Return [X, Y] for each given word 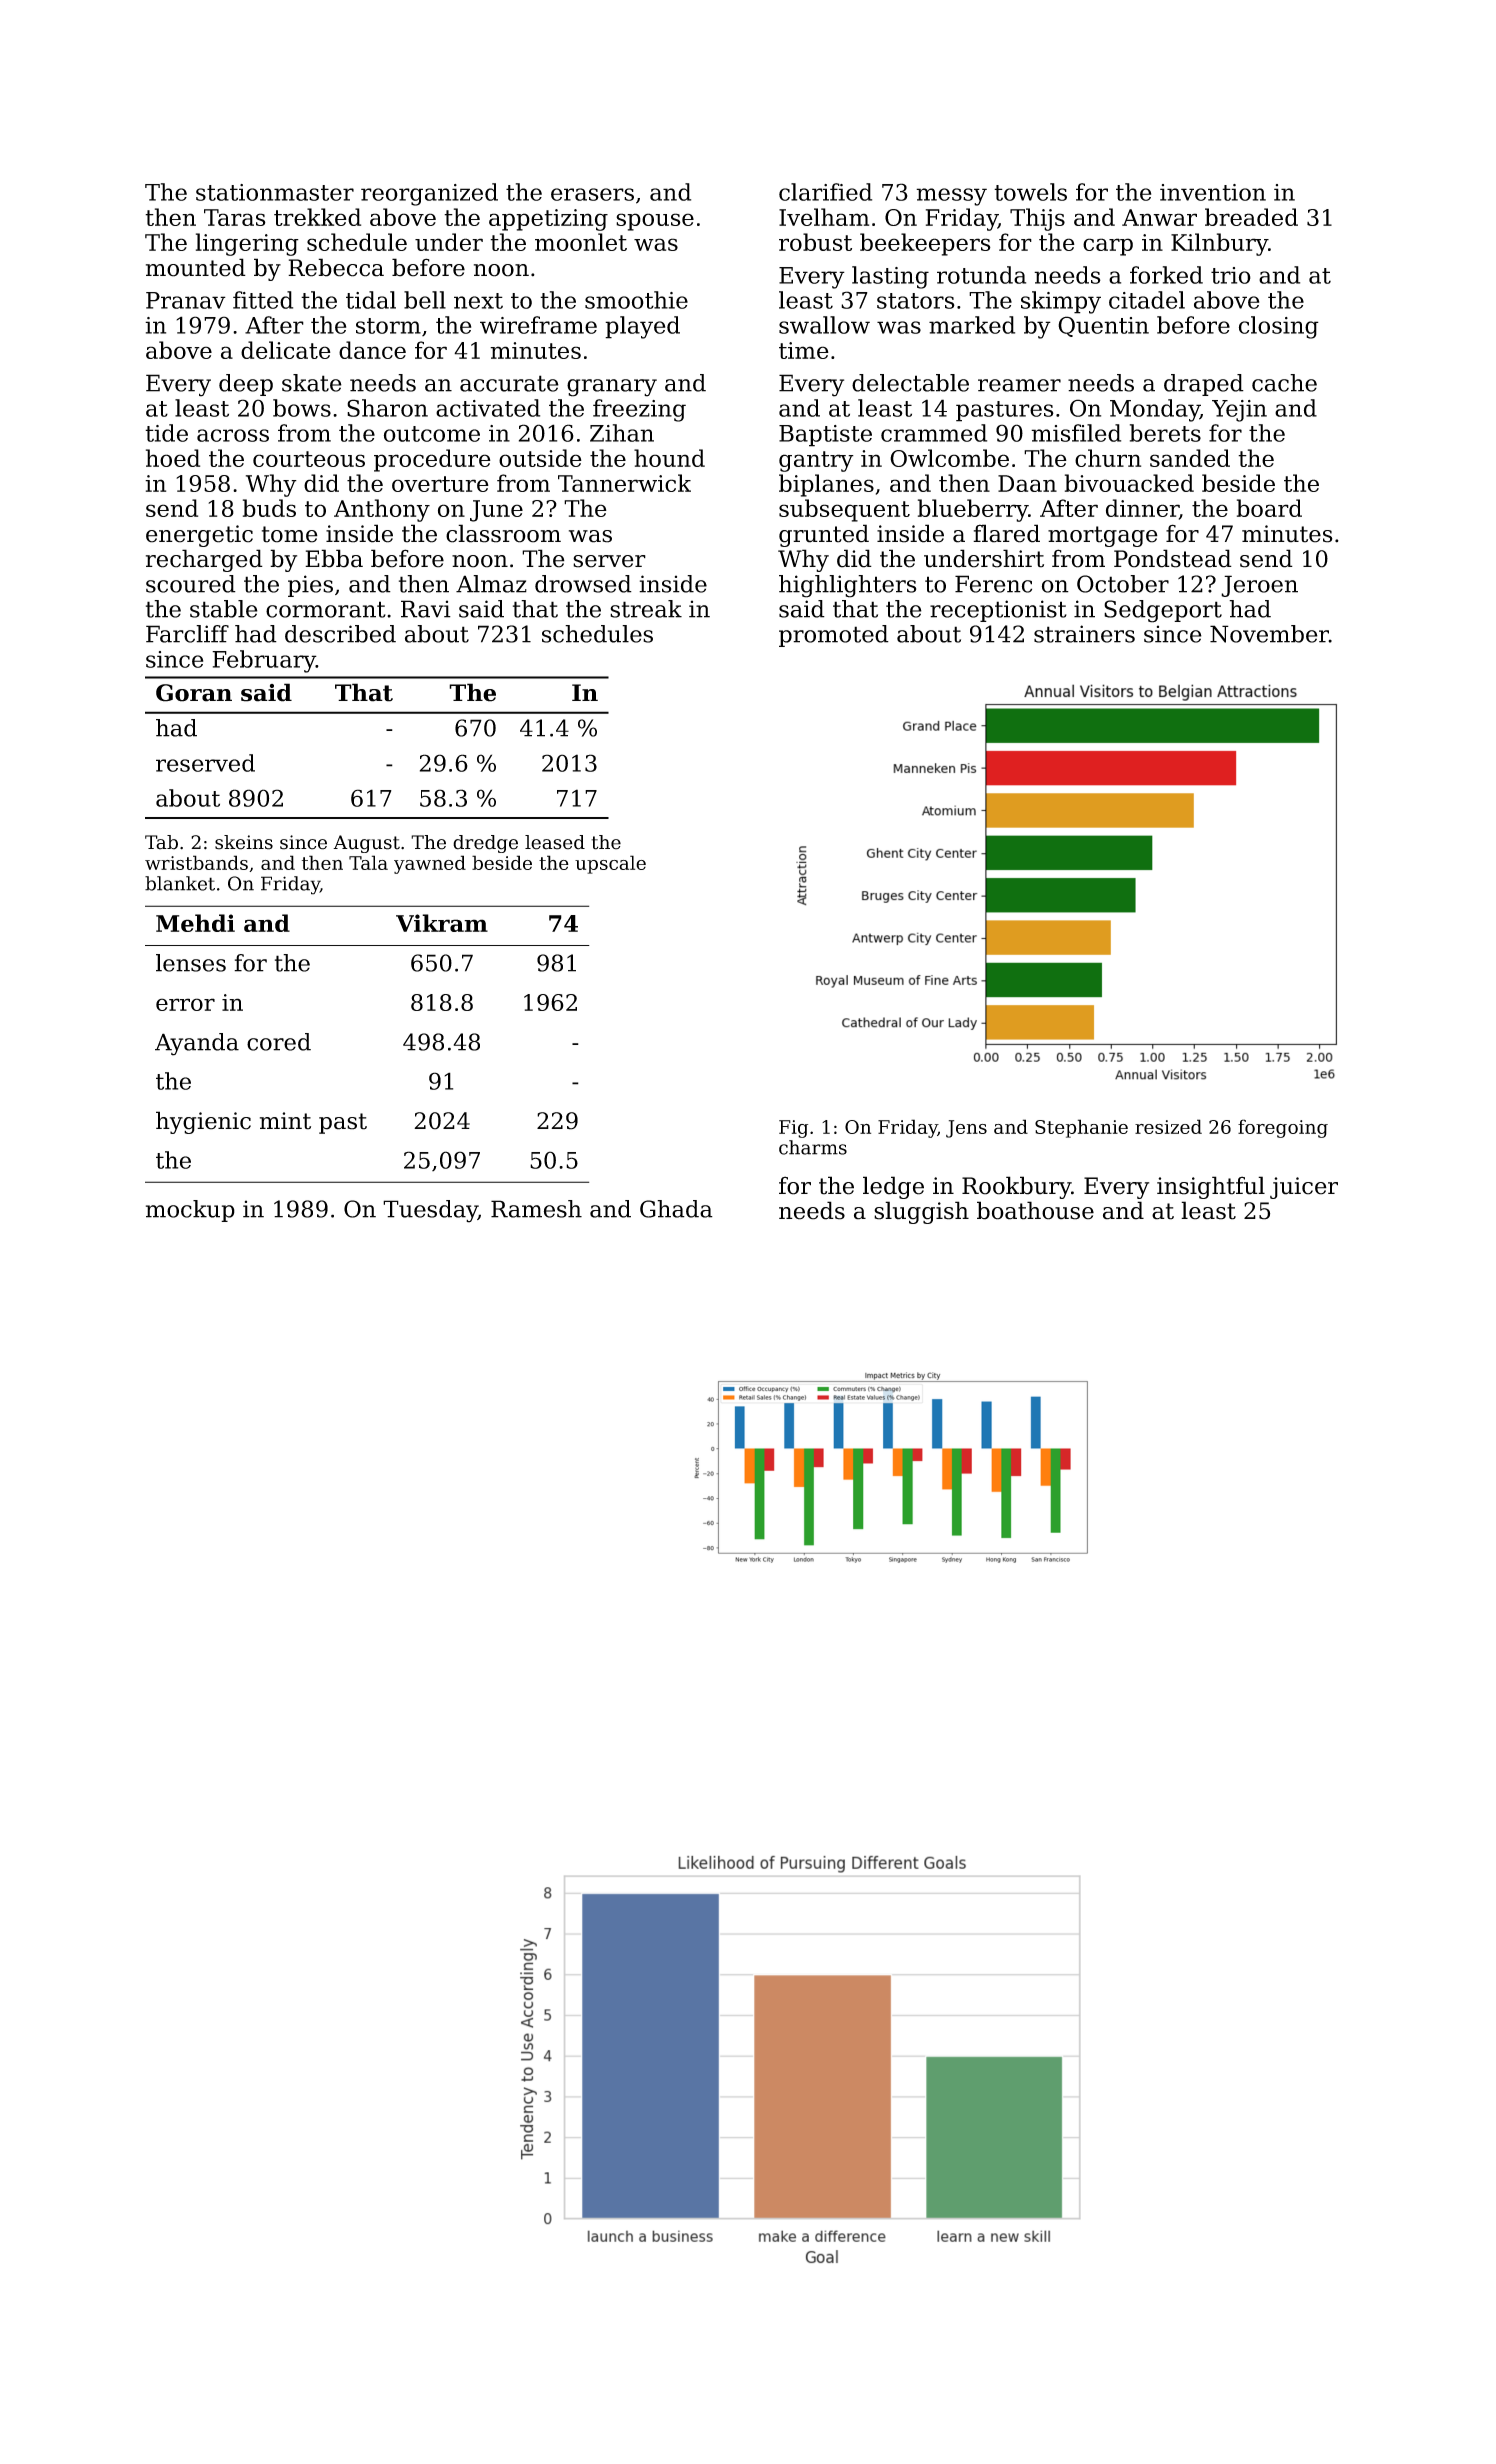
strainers [1084, 634]
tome [290, 534]
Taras [235, 217]
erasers [592, 194]
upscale [610, 864]
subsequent [844, 510]
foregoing [1283, 1128]
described [340, 634]
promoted [834, 636]
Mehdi [195, 923]
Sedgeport [1163, 611]
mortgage [1103, 536]
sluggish [921, 1212]
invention [1213, 192]
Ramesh [536, 1209]
